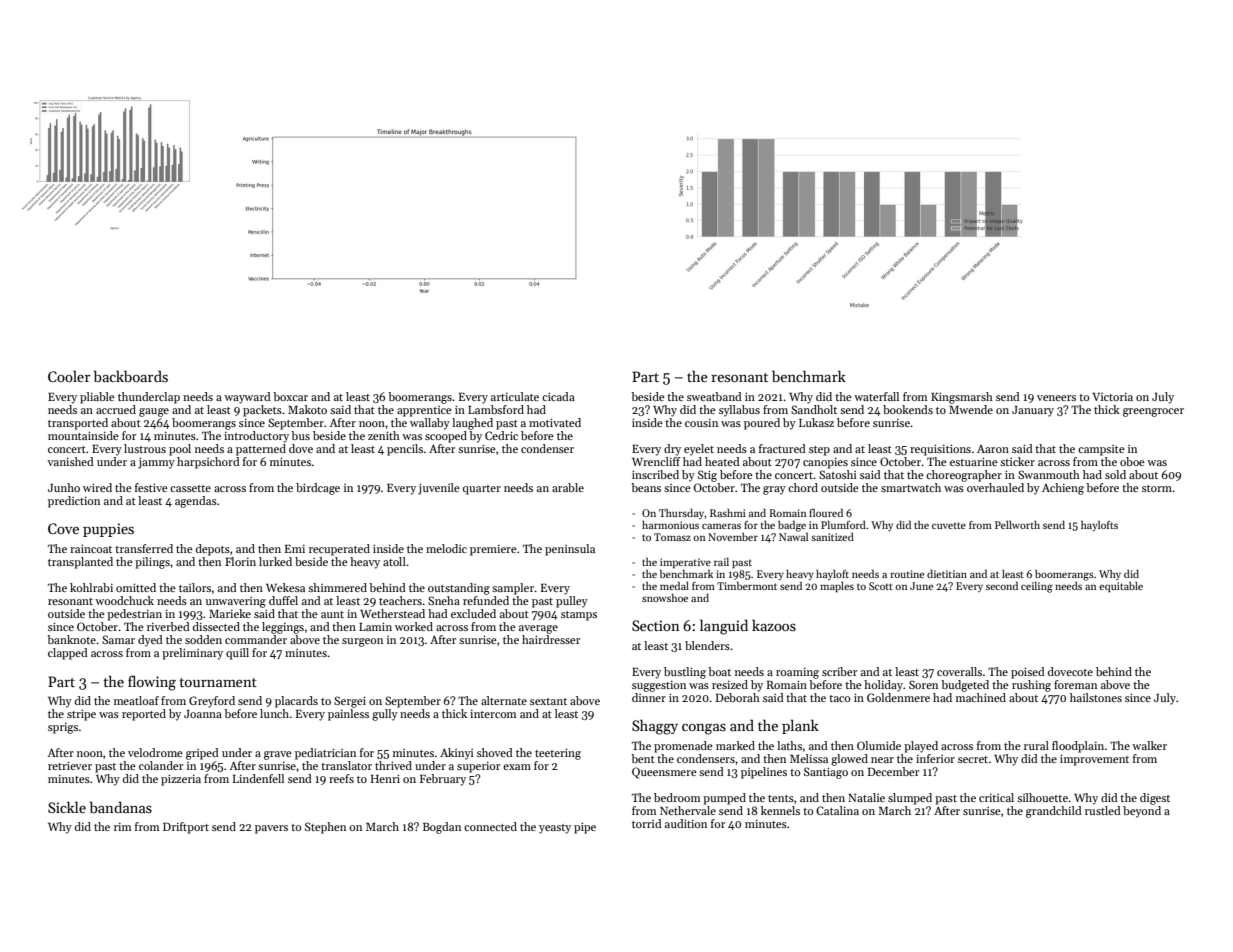 This image has width=1233, height=952. What do you see at coordinates (551, 639) in the image?
I see `hairdresser` at bounding box center [551, 639].
